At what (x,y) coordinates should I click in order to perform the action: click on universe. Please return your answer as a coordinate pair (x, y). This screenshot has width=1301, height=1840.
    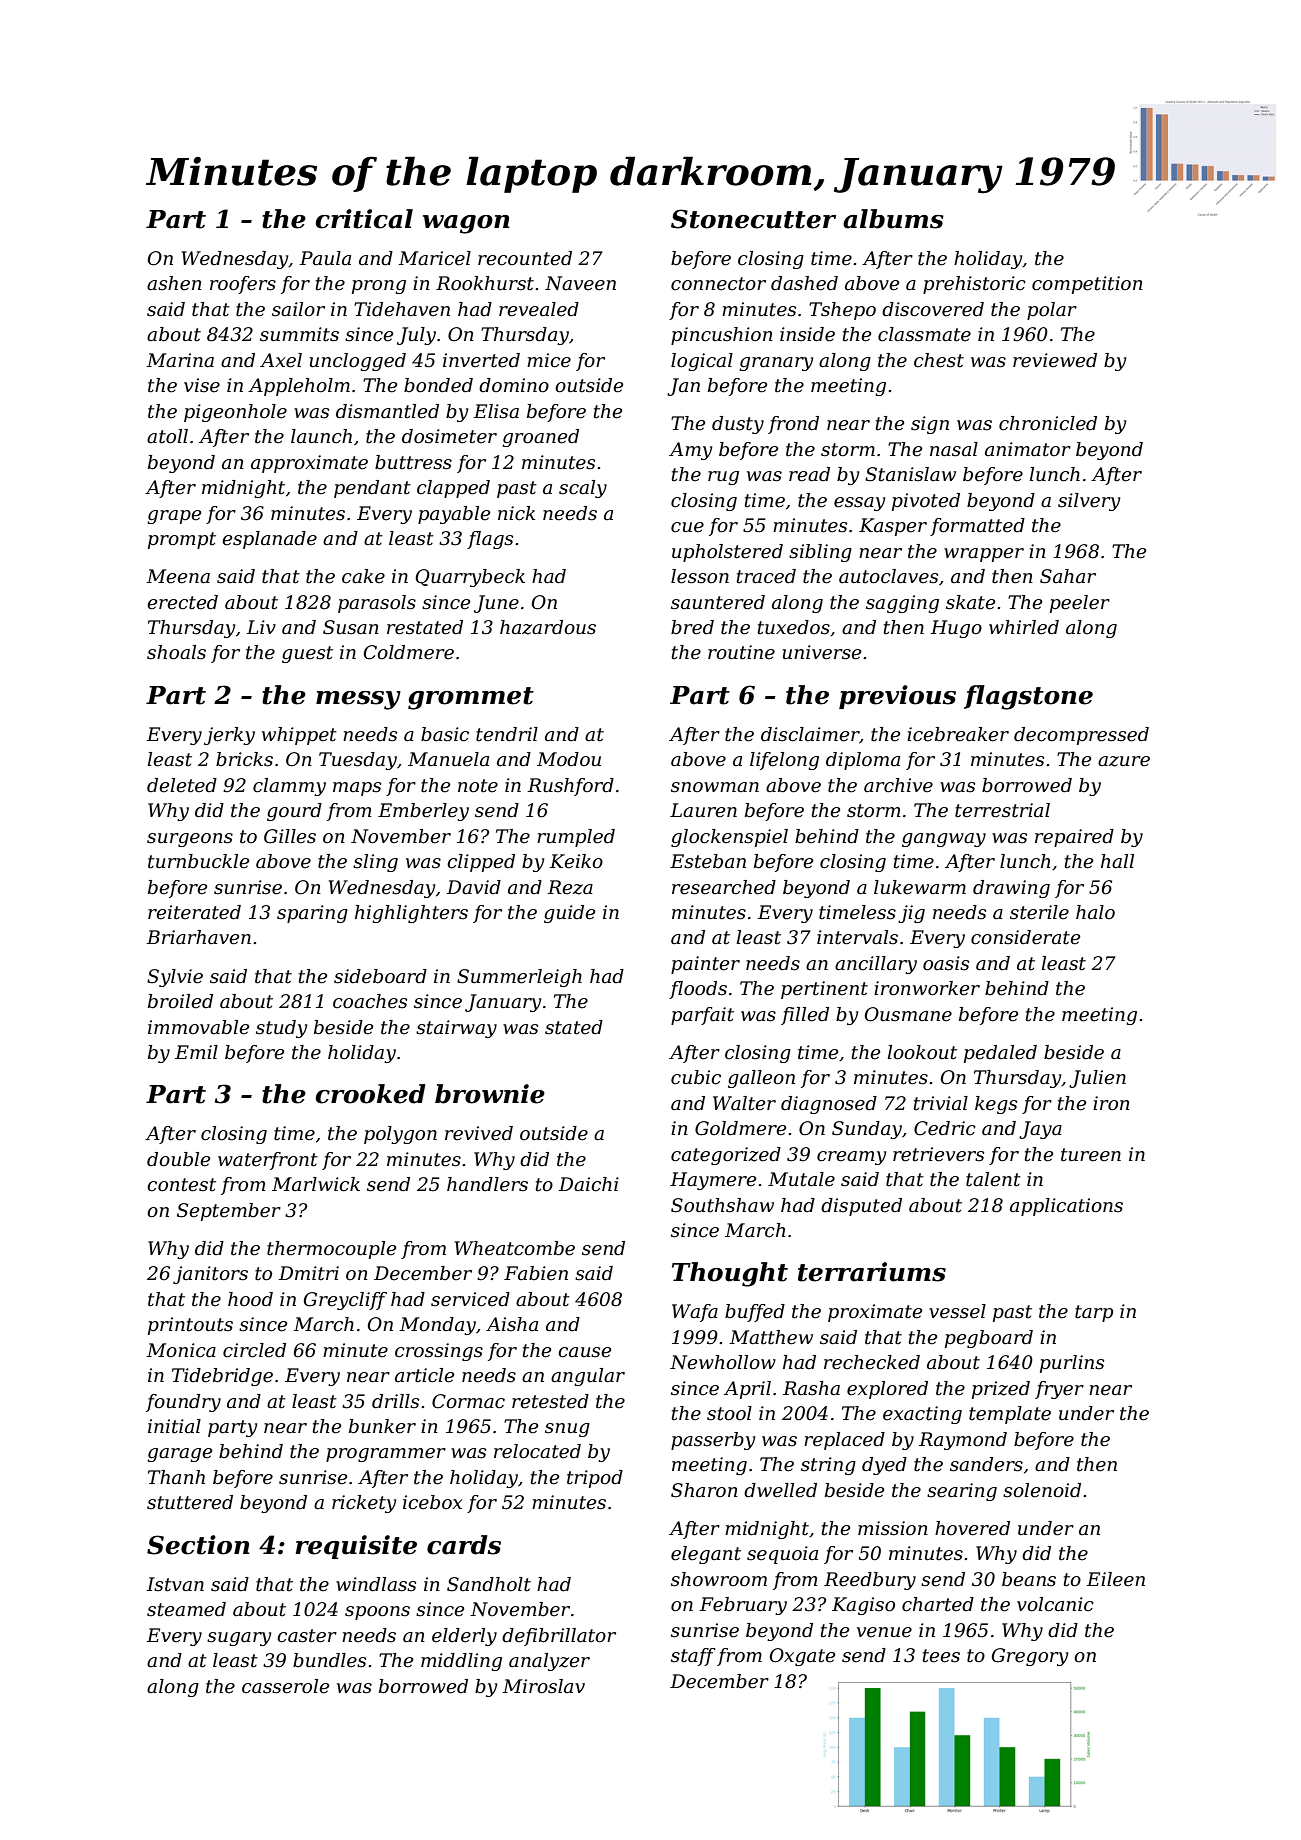
    Looking at the image, I should click on (822, 652).
